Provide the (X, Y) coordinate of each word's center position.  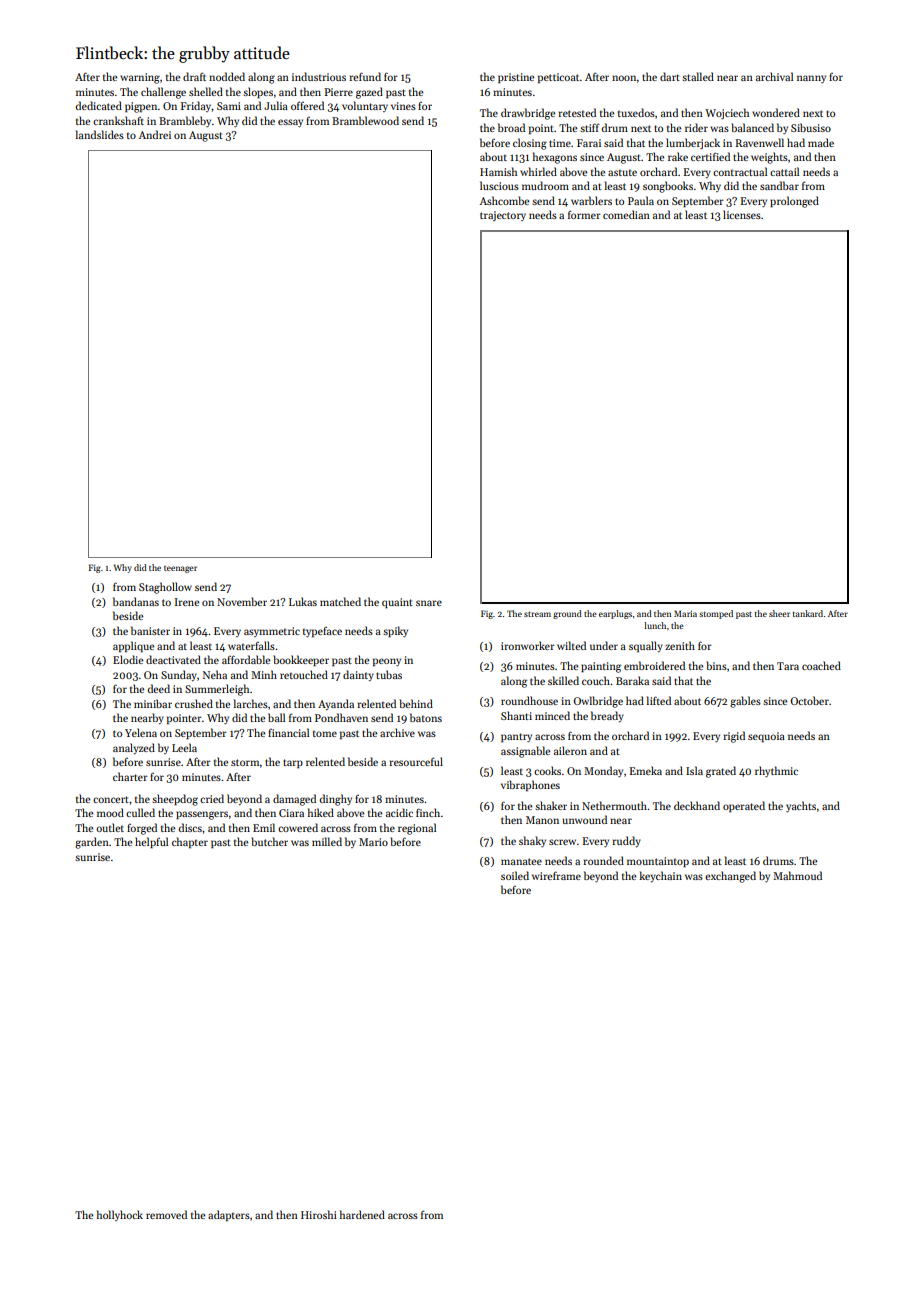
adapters (229, 1215)
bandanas (136, 601)
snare (429, 603)
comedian (626, 214)
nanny (811, 79)
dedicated (99, 105)
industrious (319, 76)
